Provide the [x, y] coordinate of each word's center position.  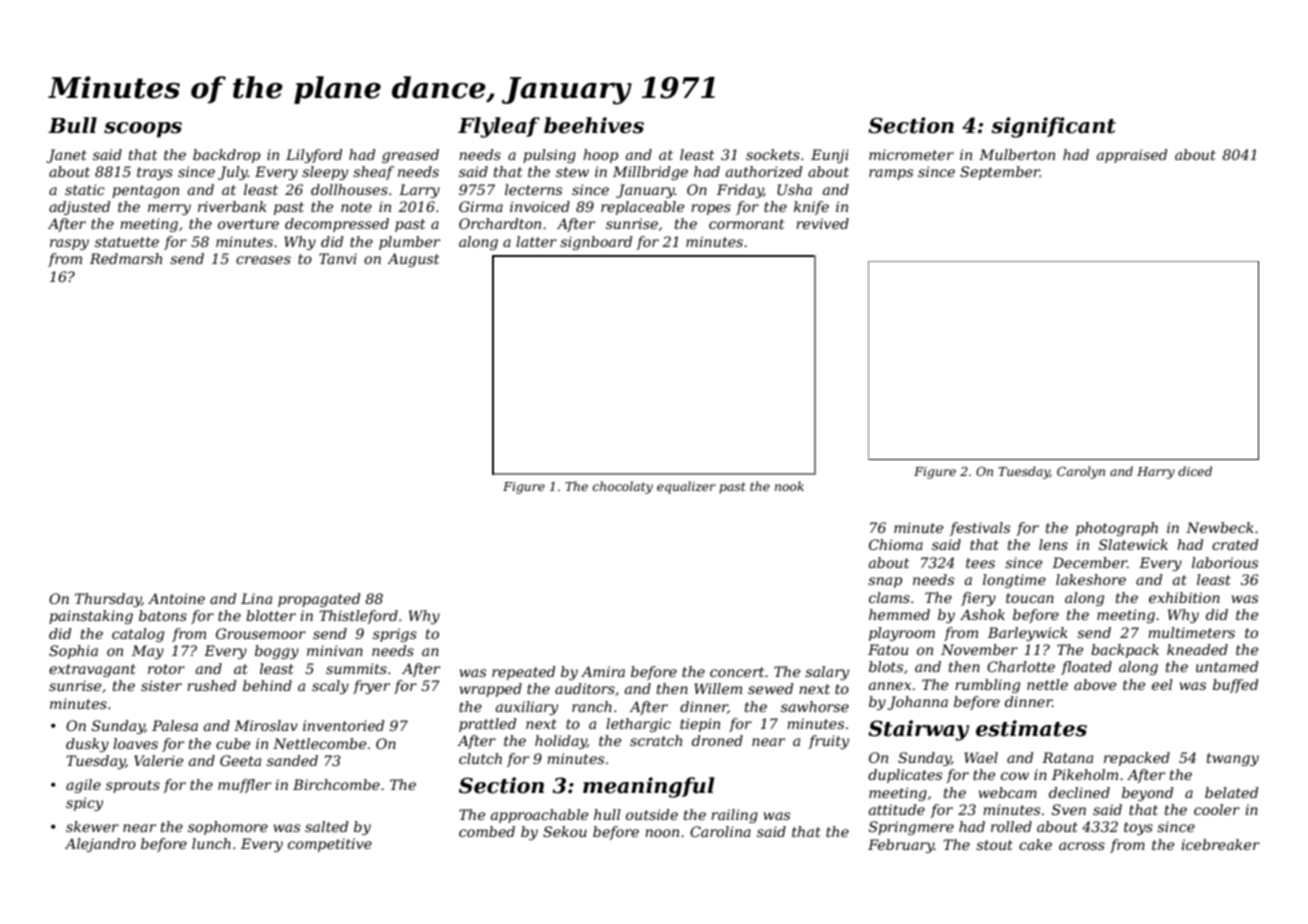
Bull [72, 125]
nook [789, 486]
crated [1235, 544]
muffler [244, 786]
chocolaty [623, 487]
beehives [594, 125]
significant [1053, 127]
